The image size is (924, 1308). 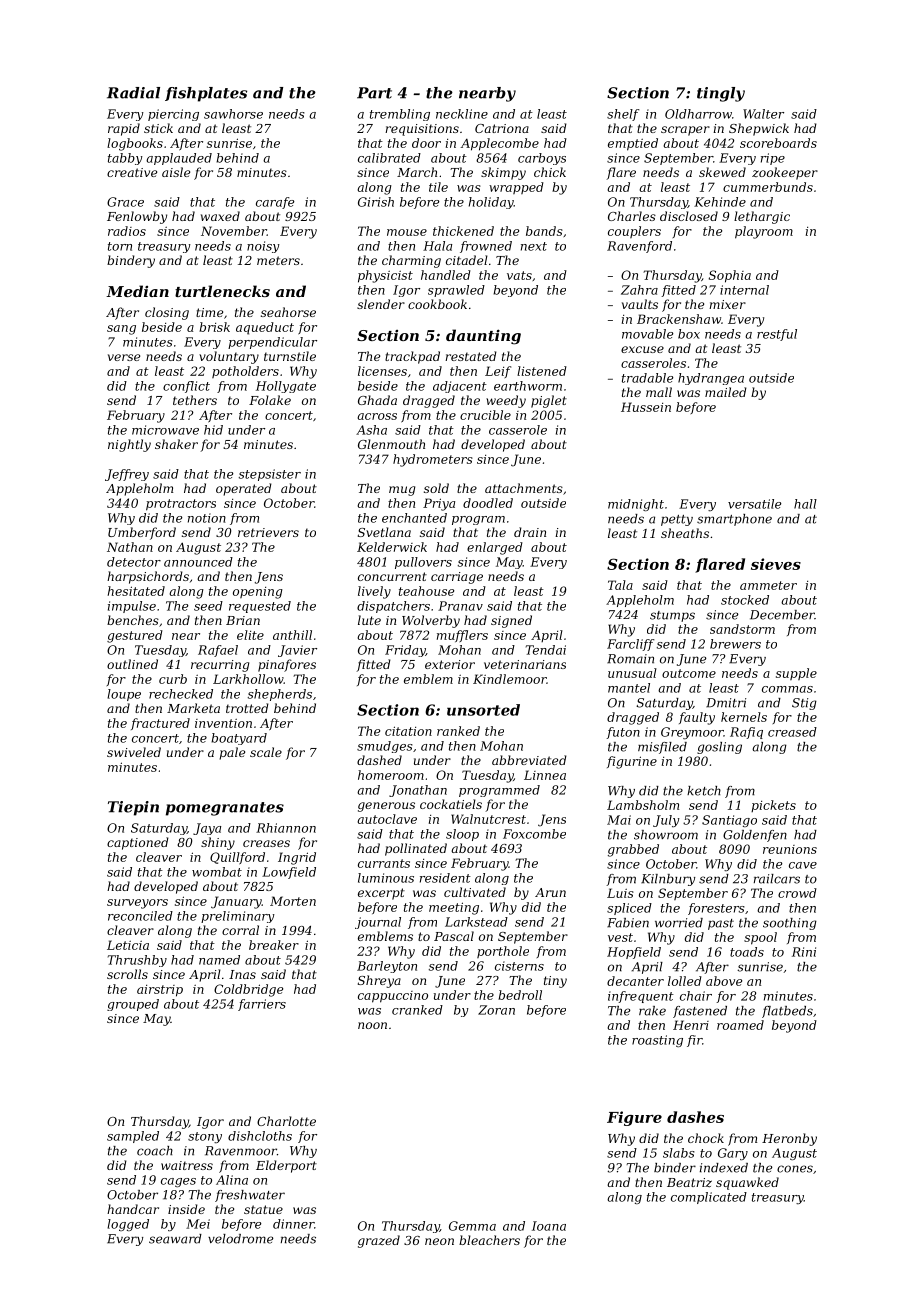 What do you see at coordinates (694, 1041) in the page?
I see `fir` at bounding box center [694, 1041].
